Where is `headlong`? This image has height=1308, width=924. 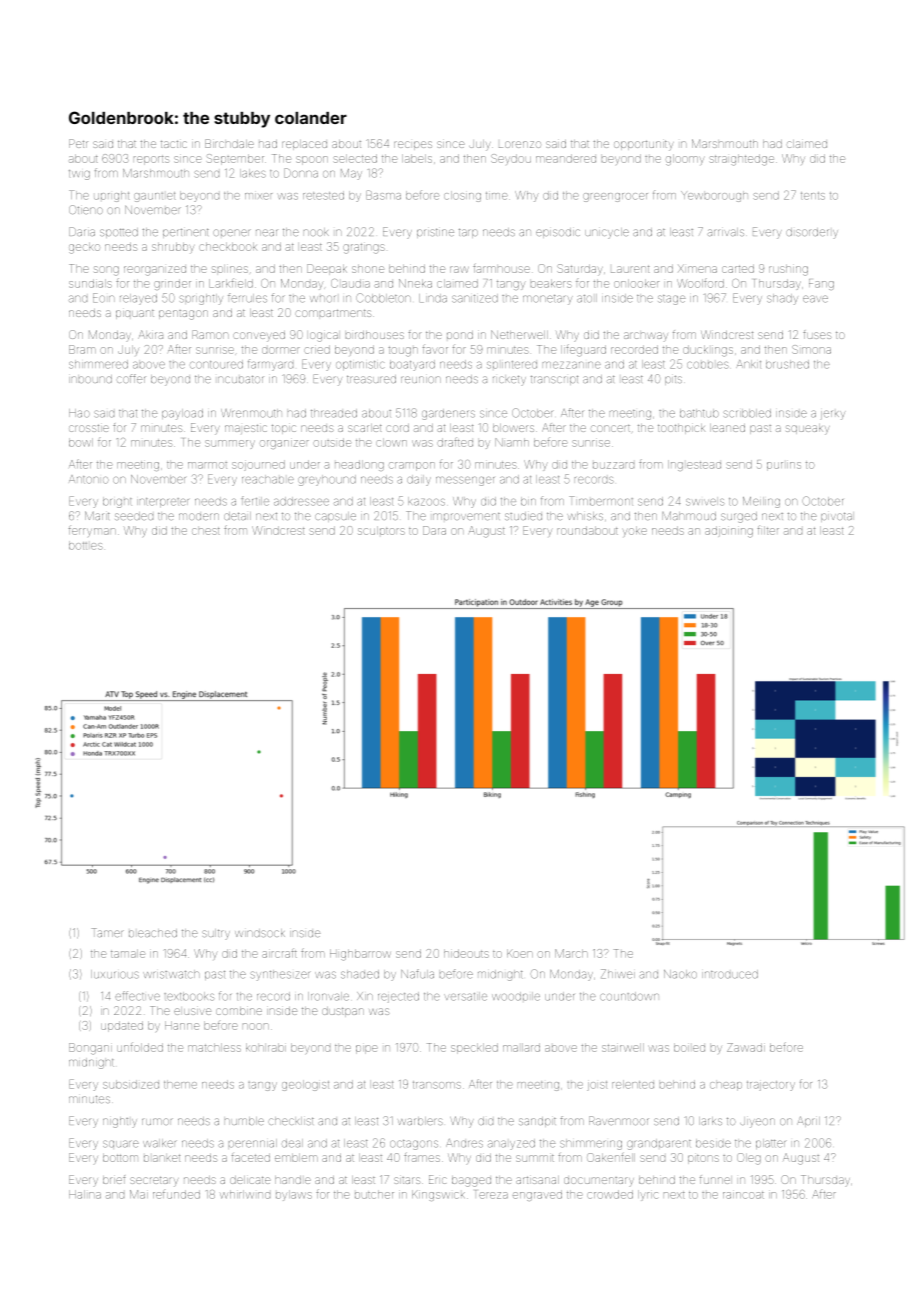 headlong is located at coordinates (359, 465).
